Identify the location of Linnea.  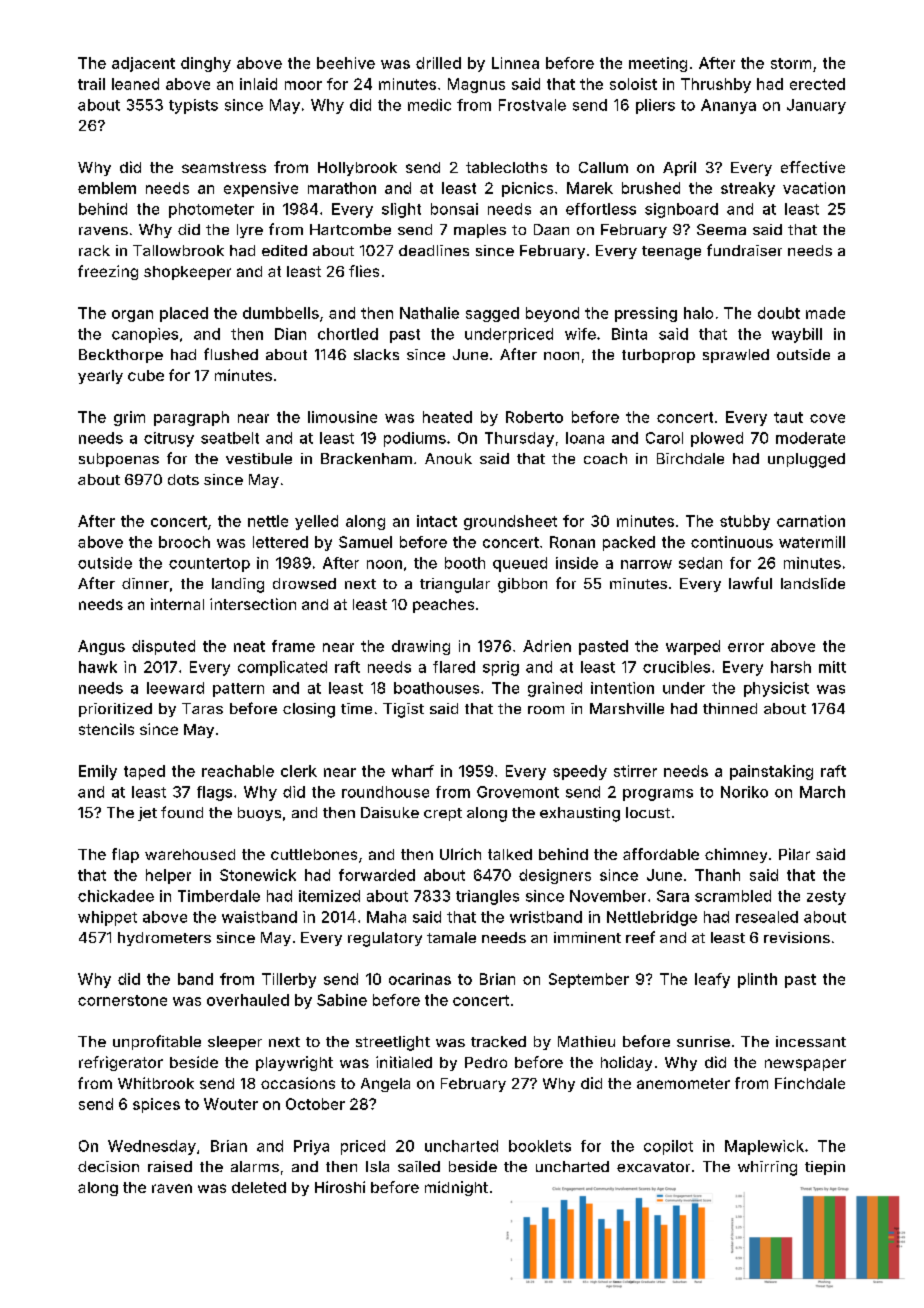
(515, 63).
